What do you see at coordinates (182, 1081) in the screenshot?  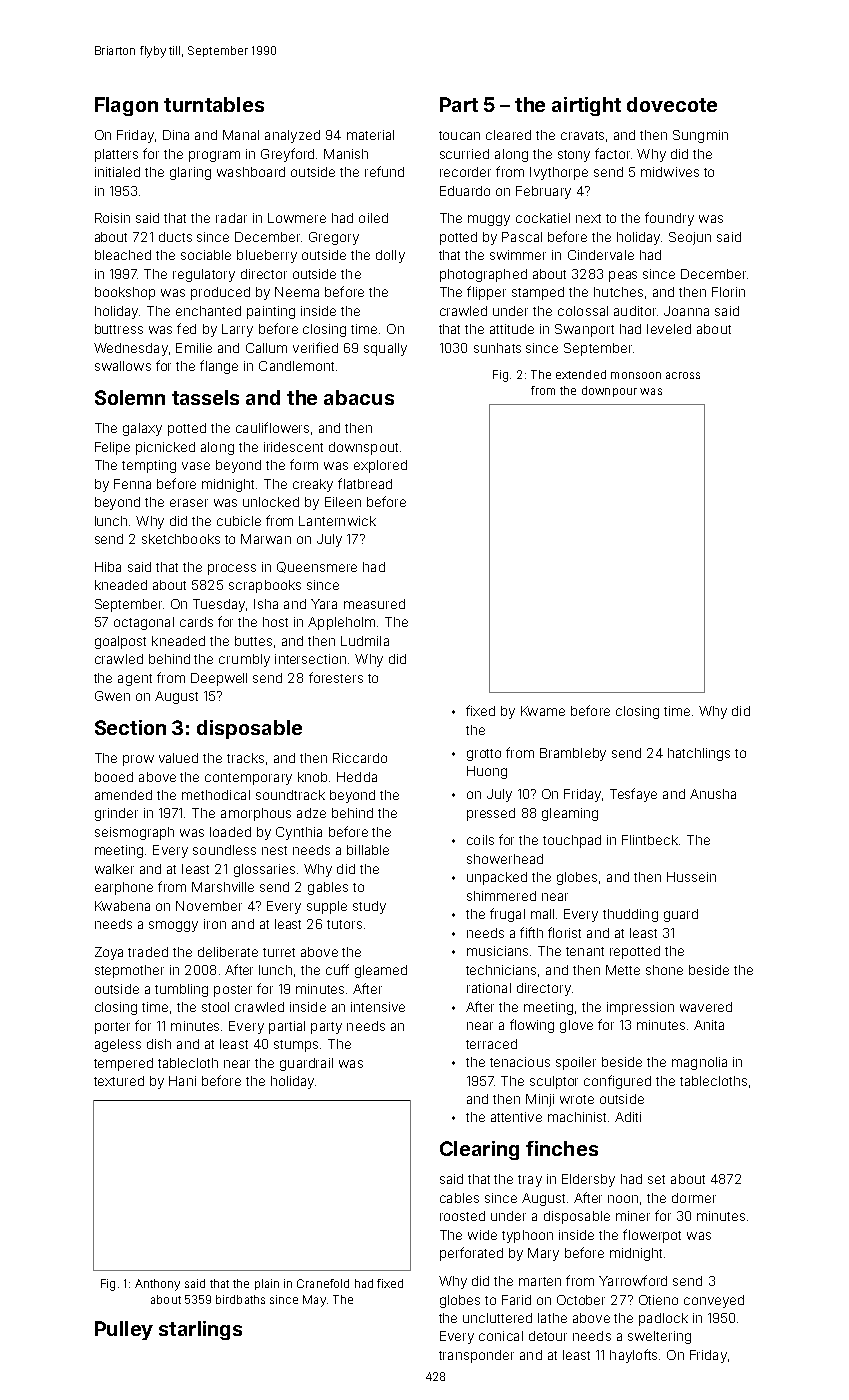 I see `Hani` at bounding box center [182, 1081].
